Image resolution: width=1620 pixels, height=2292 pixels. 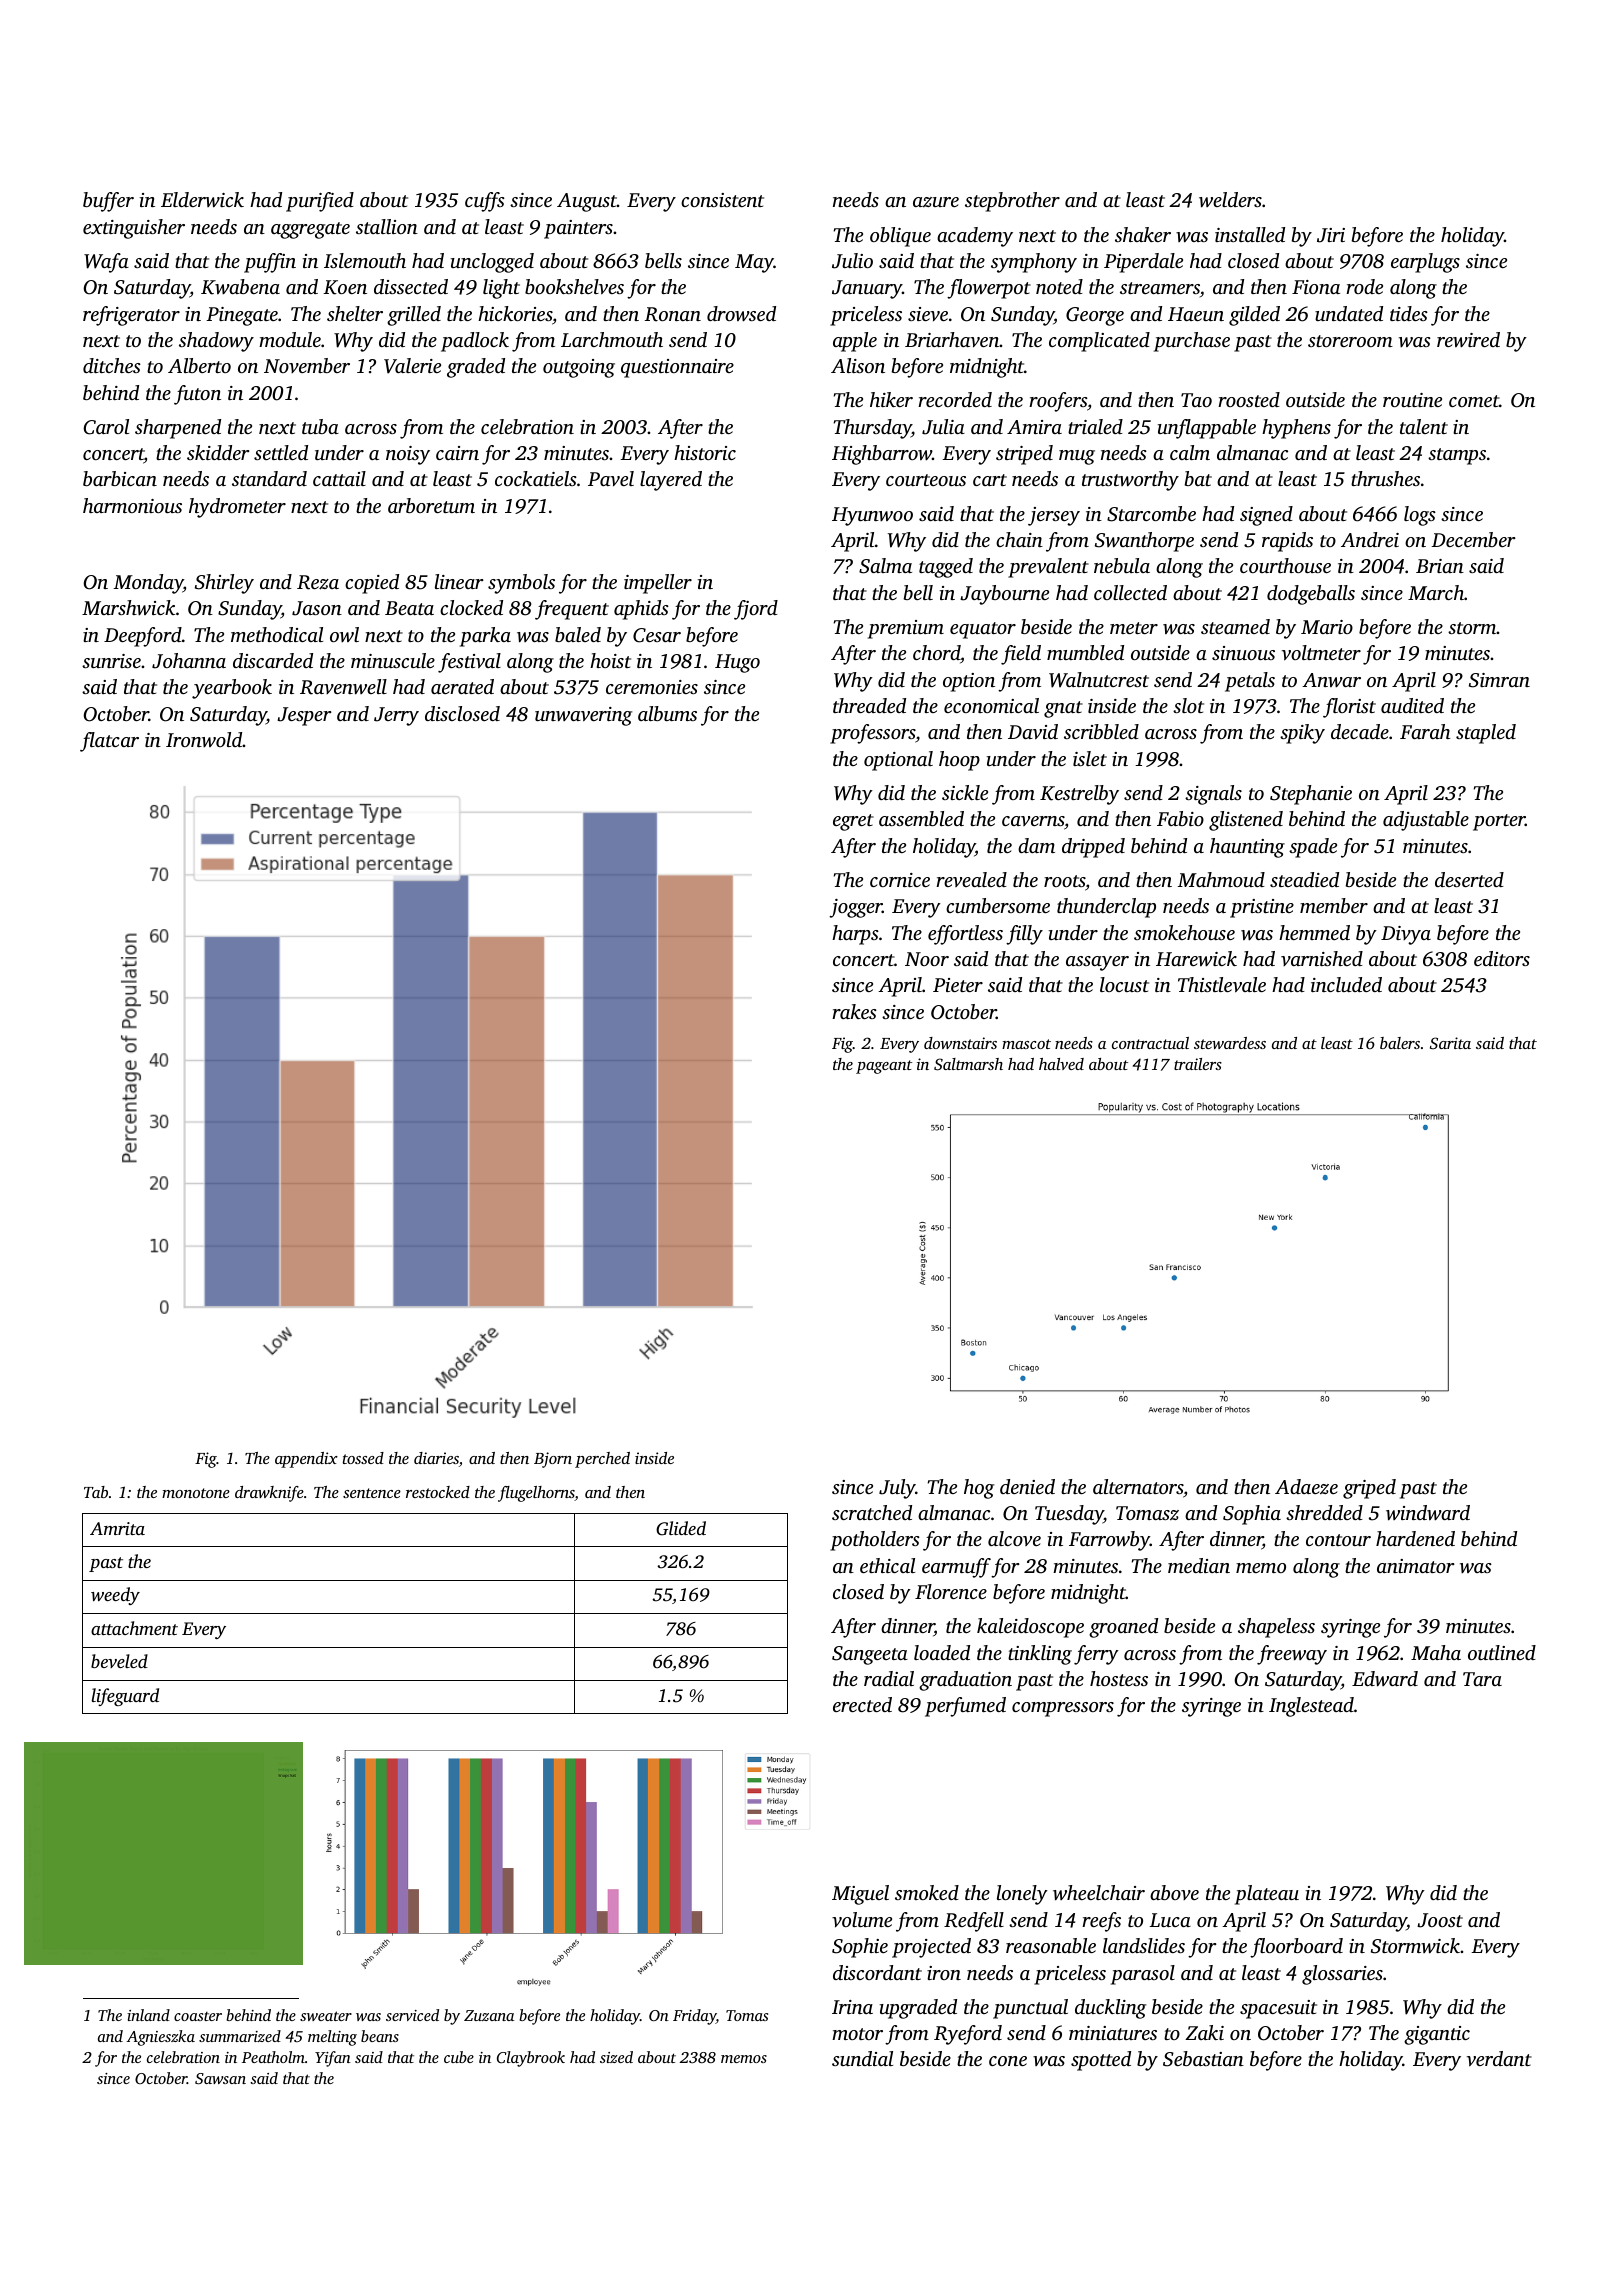 What do you see at coordinates (860, 1895) in the screenshot?
I see `Miguel` at bounding box center [860, 1895].
